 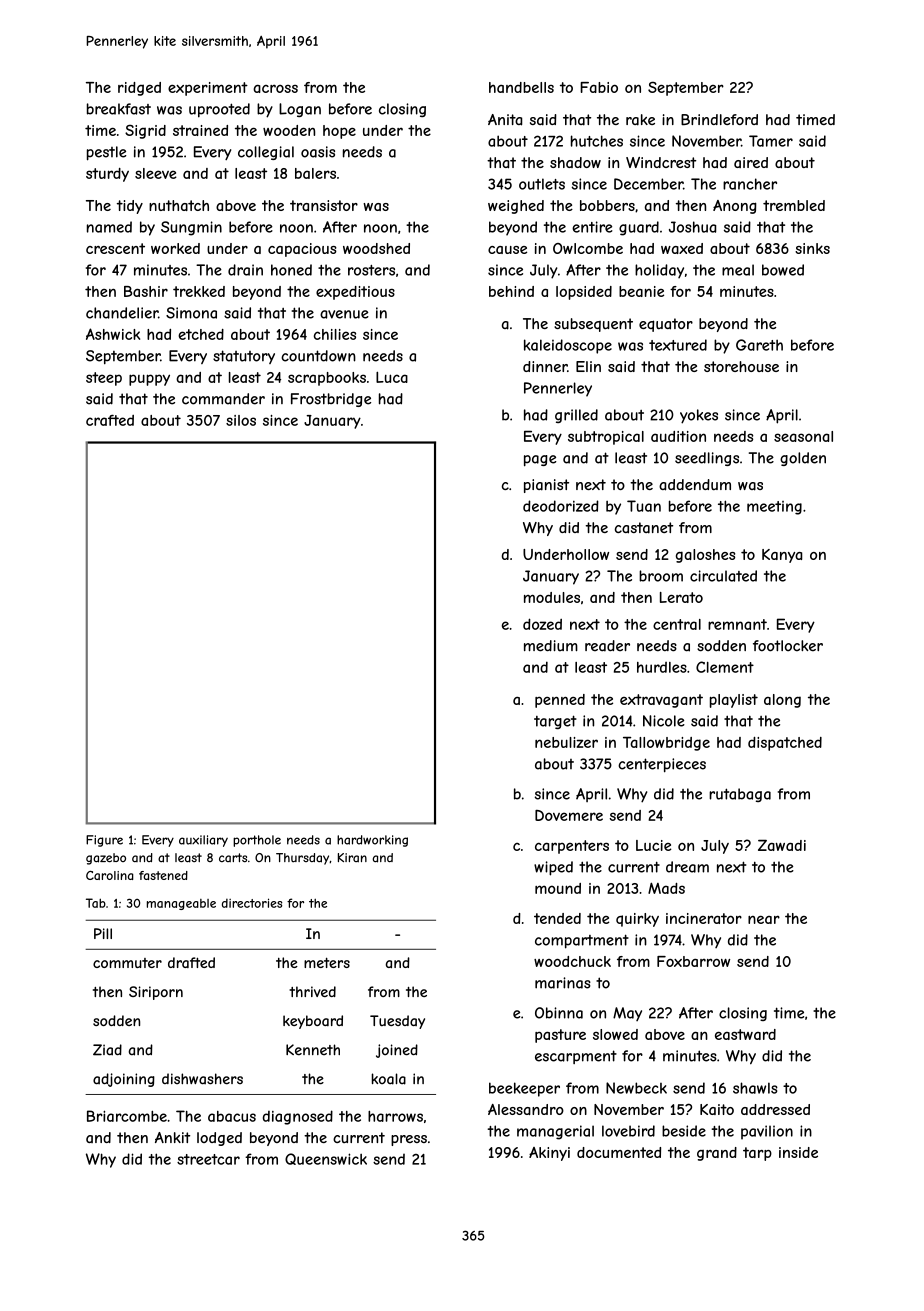 I want to click on Queenswick, so click(x=326, y=1159).
